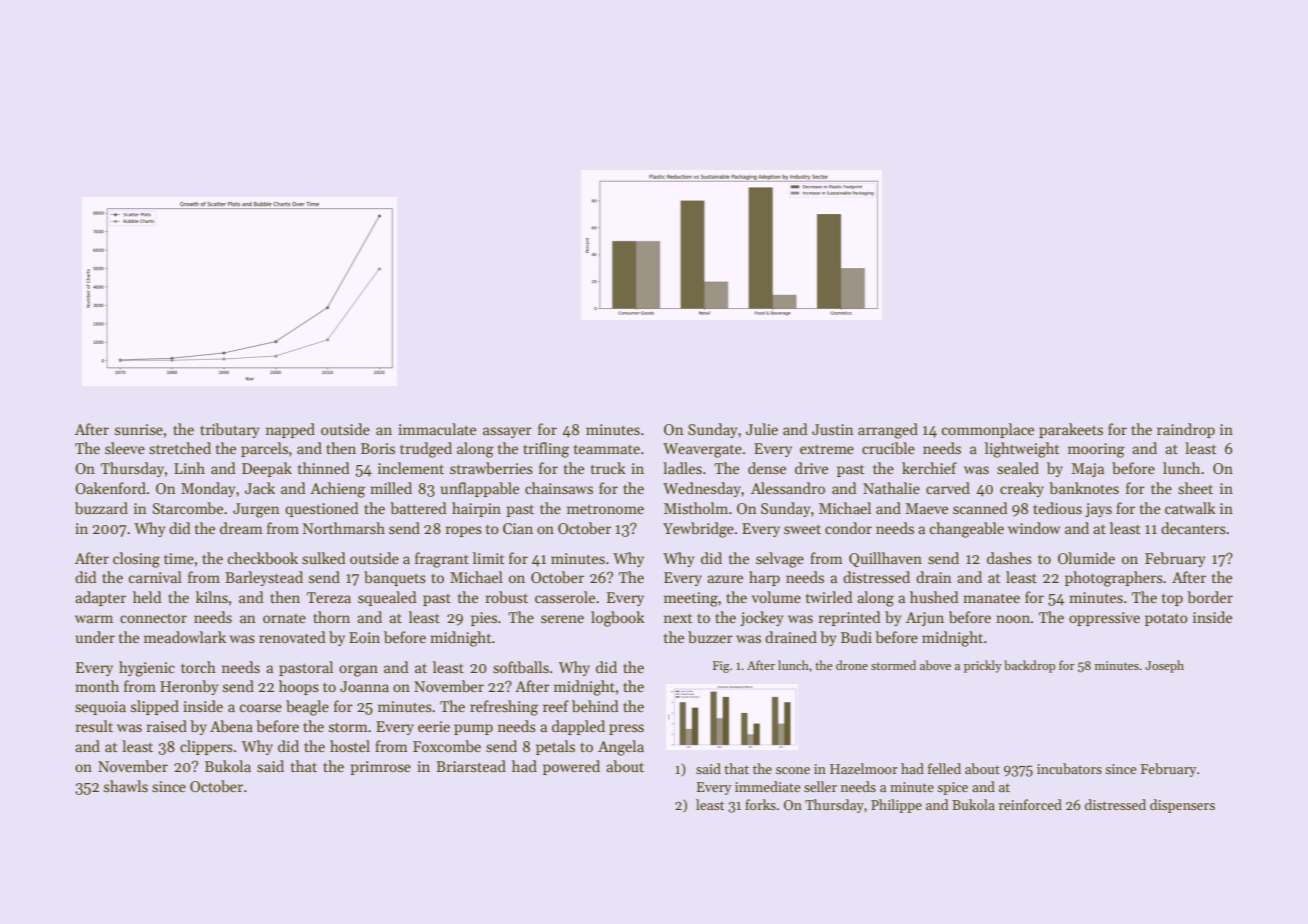  What do you see at coordinates (97, 686) in the page?
I see `month` at bounding box center [97, 686].
